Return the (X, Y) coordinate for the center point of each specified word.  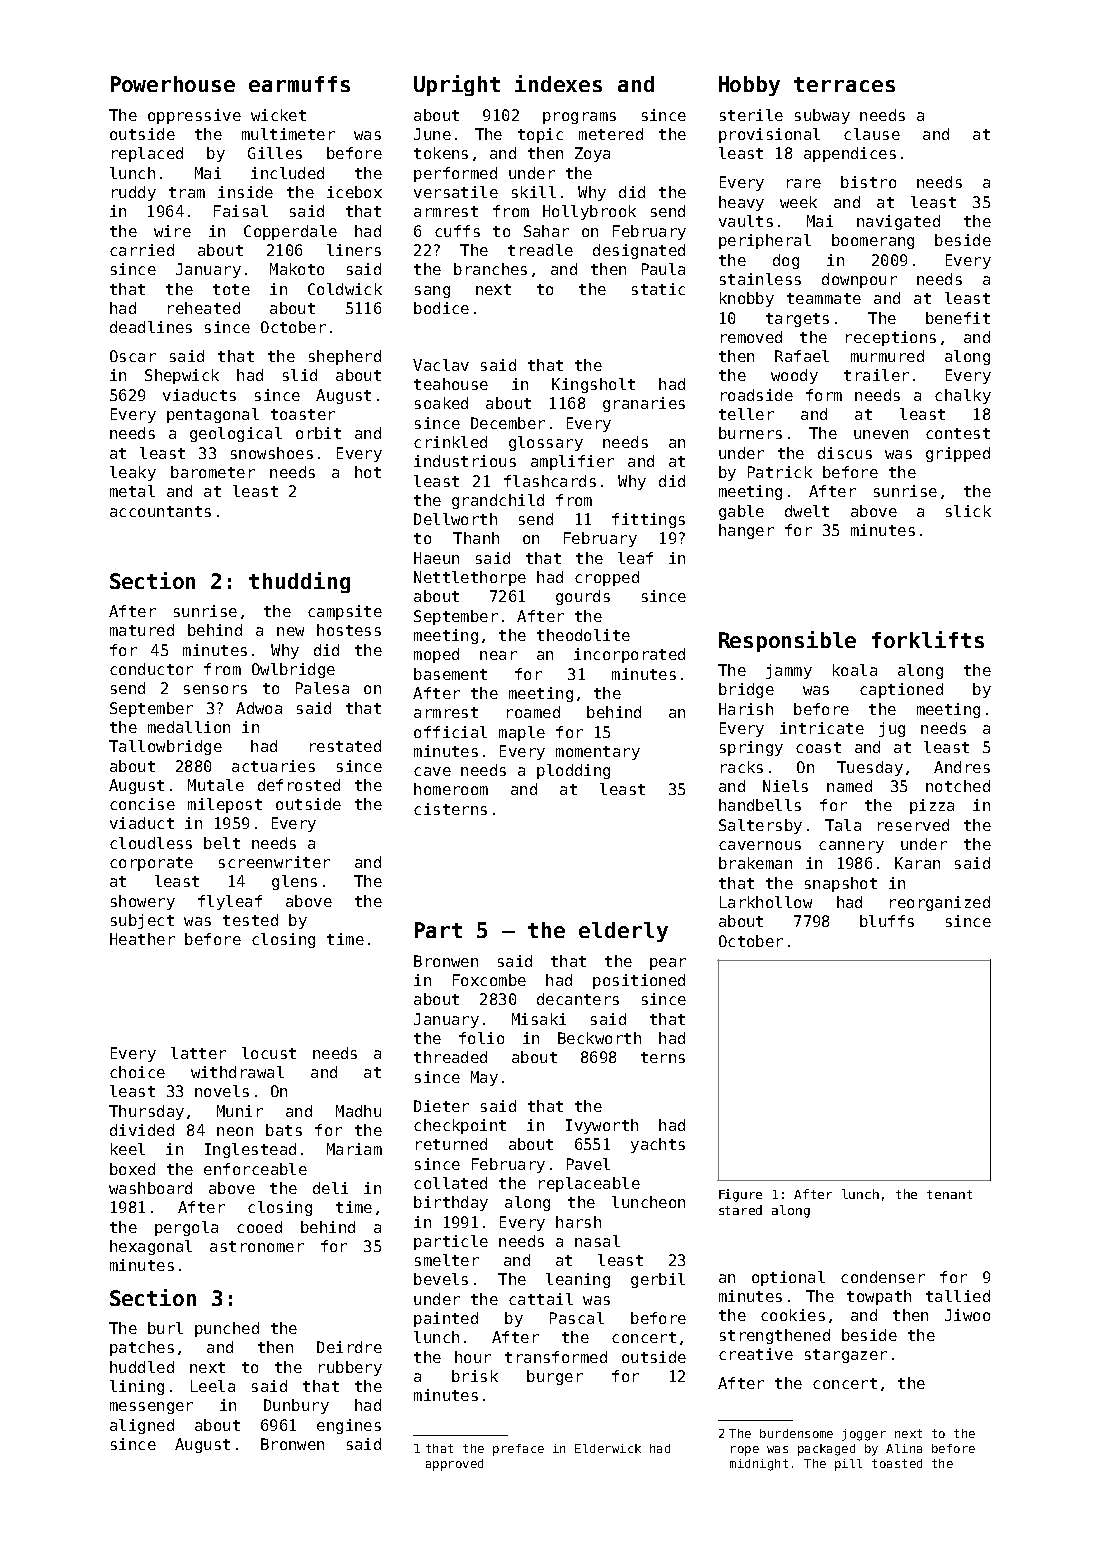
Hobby (749, 86)
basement (450, 674)
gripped (958, 454)
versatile (456, 192)
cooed (259, 1227)
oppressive (194, 116)
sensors (215, 689)
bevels (441, 1279)
